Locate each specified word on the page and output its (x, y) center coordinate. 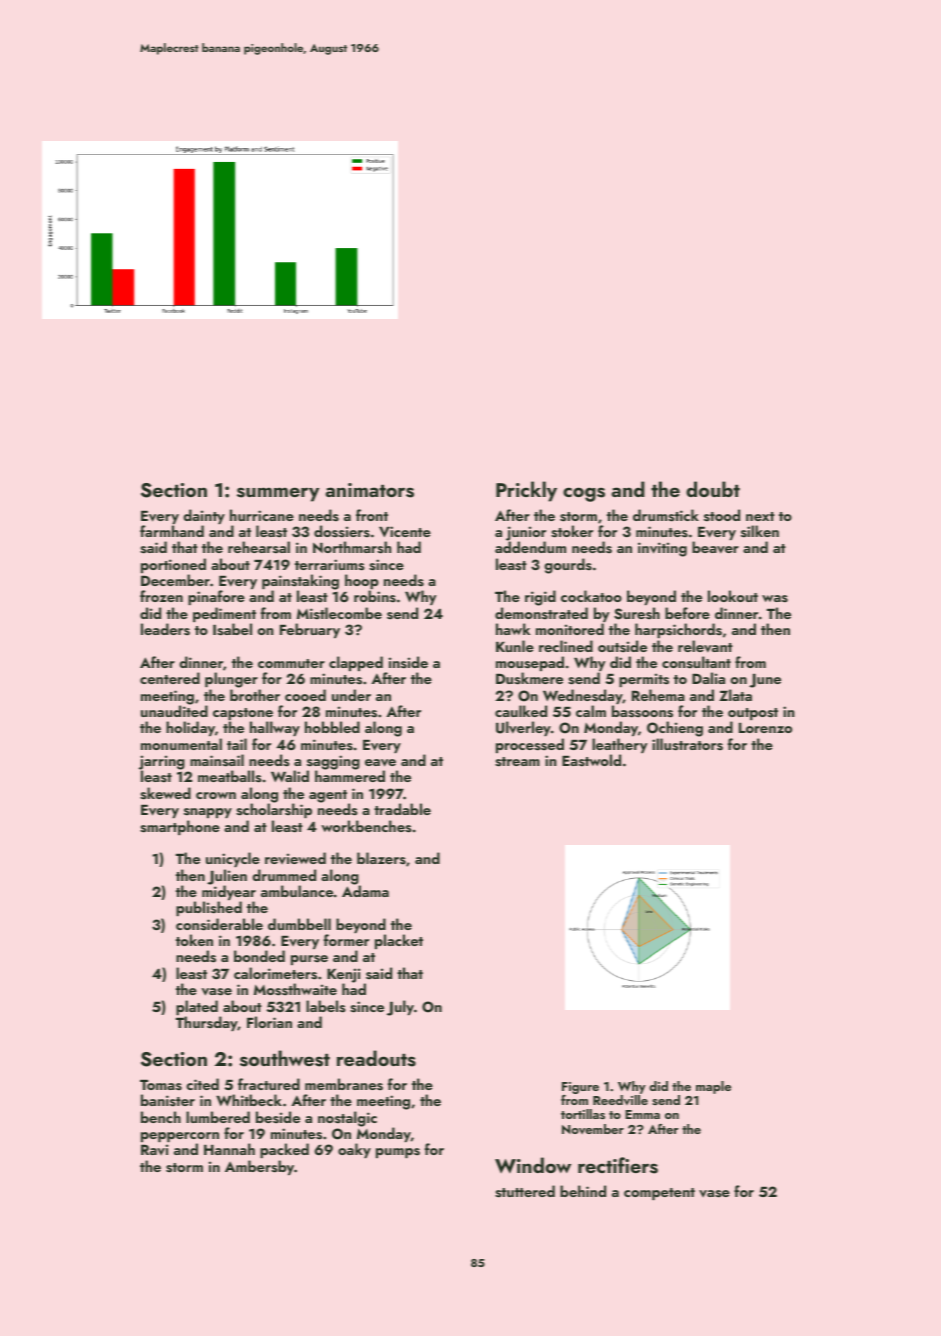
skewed (165, 793)
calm (591, 711)
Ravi (154, 1149)
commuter (291, 663)
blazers (381, 858)
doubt (713, 489)
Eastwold (591, 760)
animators (369, 490)
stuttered (525, 1191)
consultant (696, 662)
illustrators (687, 744)
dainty (204, 516)
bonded (259, 956)
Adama (365, 891)
